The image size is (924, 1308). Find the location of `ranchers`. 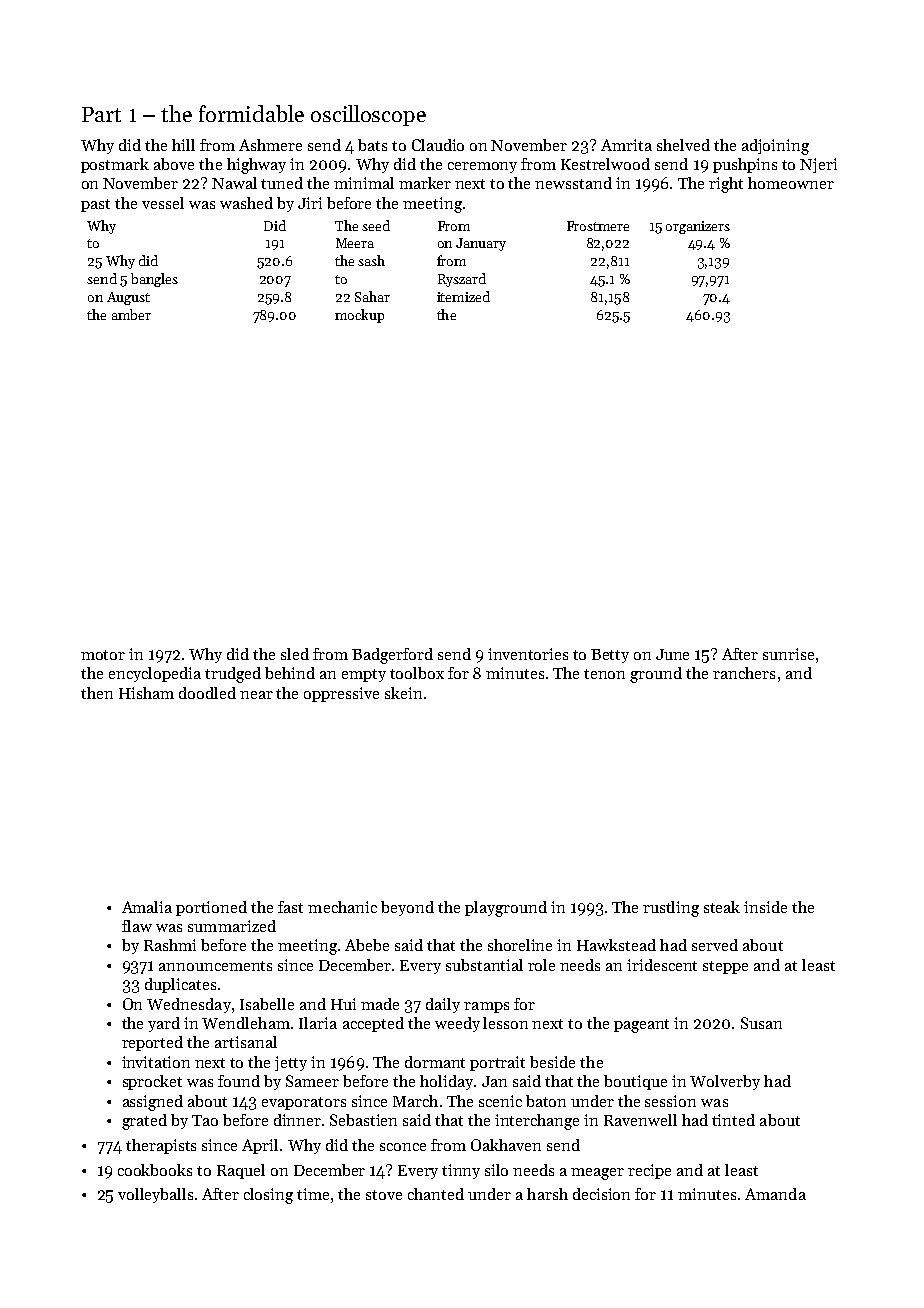

ranchers is located at coordinates (744, 673).
